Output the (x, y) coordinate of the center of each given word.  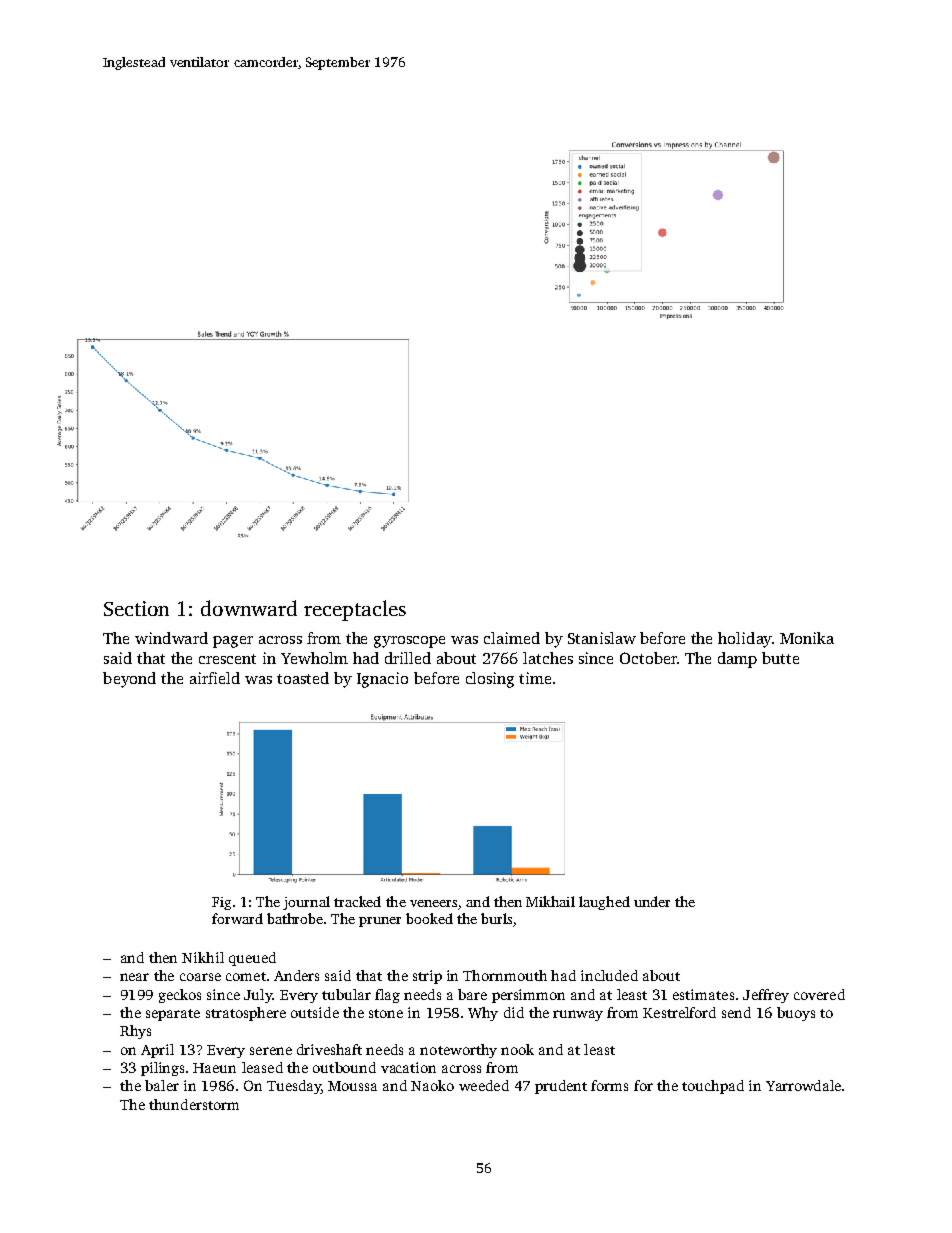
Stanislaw (602, 638)
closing (490, 680)
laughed (604, 903)
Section (136, 608)
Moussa (352, 1086)
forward (237, 918)
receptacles (355, 610)
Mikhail (550, 901)
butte (780, 658)
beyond (129, 680)
